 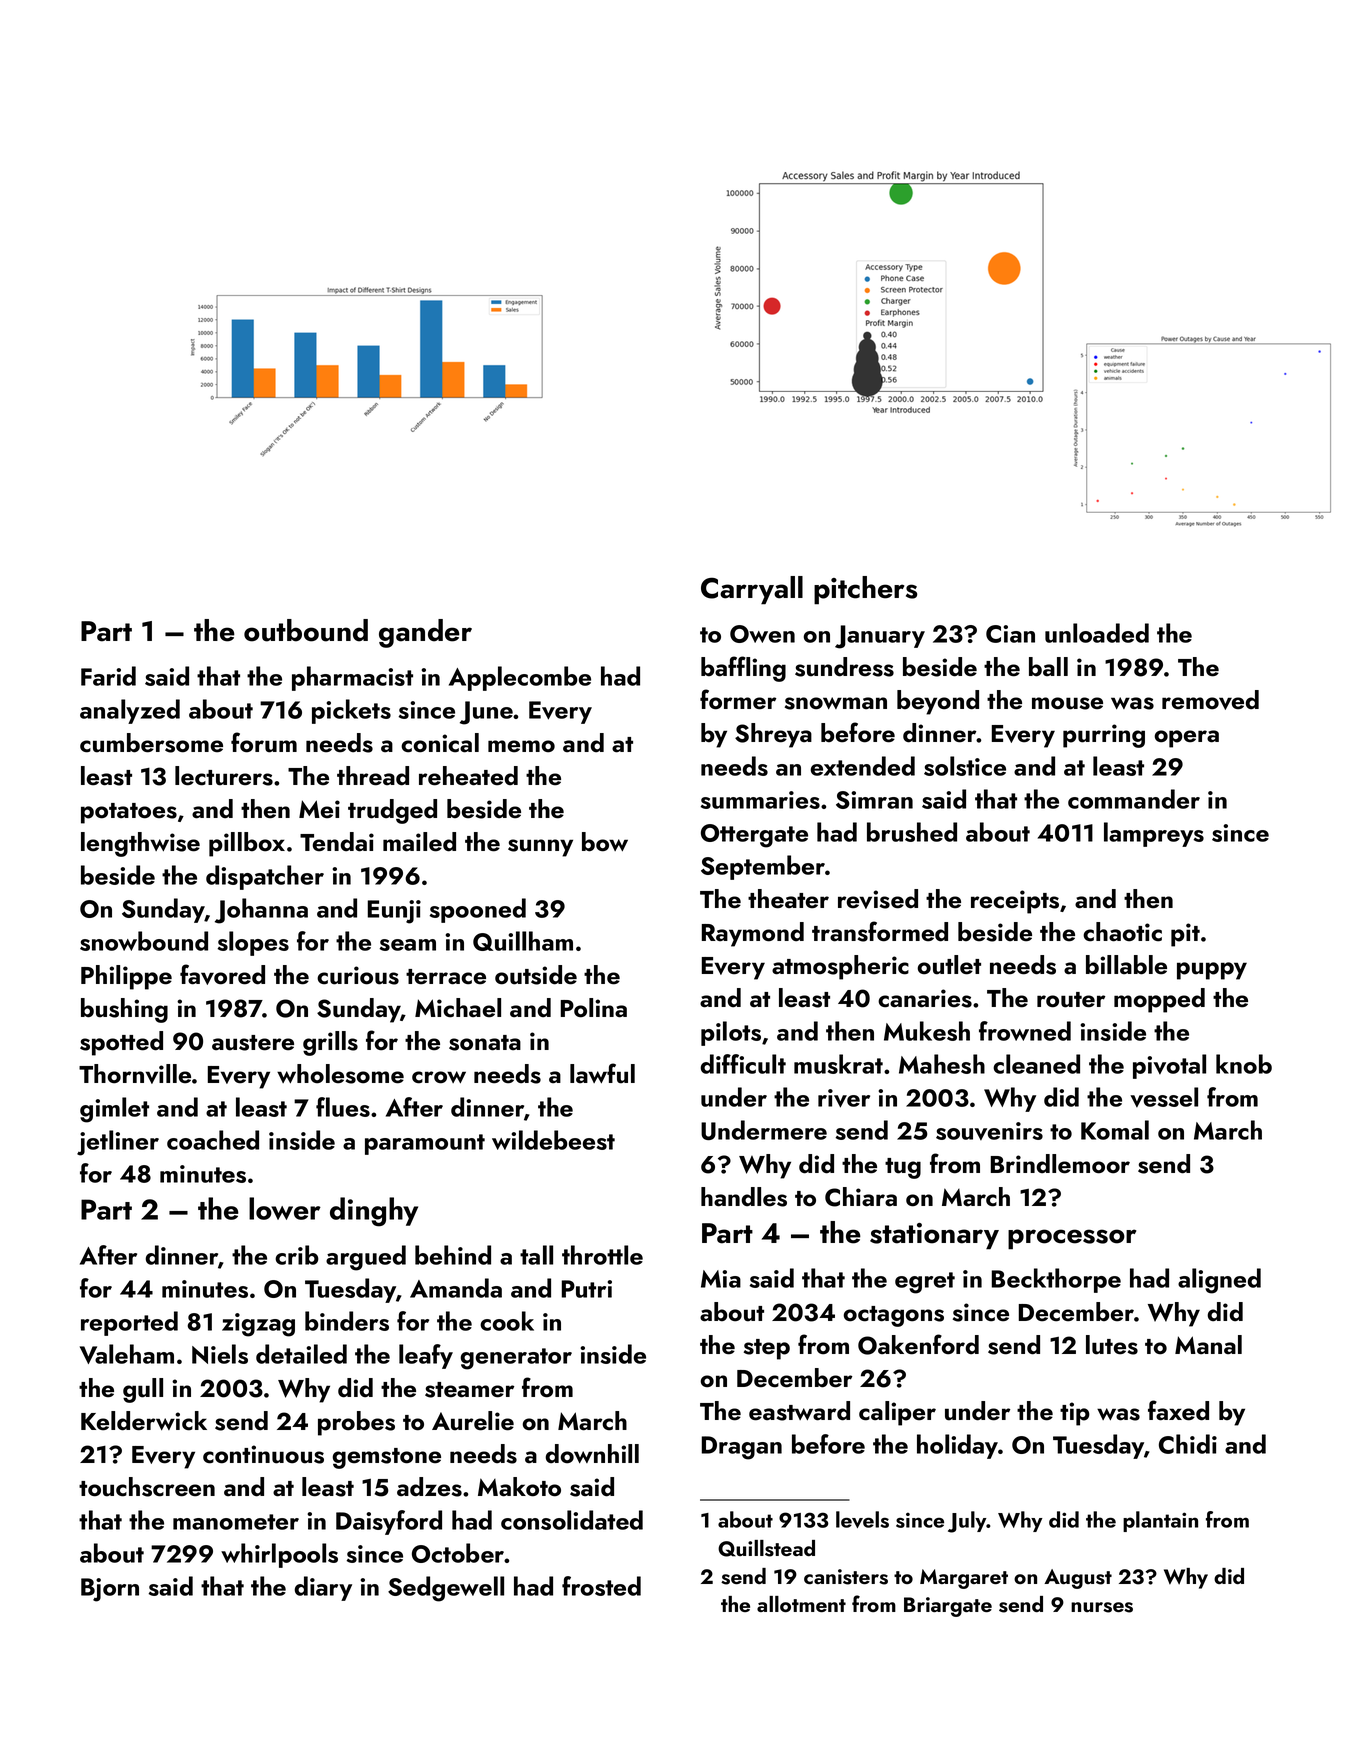 I want to click on Bjorn, so click(x=110, y=1590).
